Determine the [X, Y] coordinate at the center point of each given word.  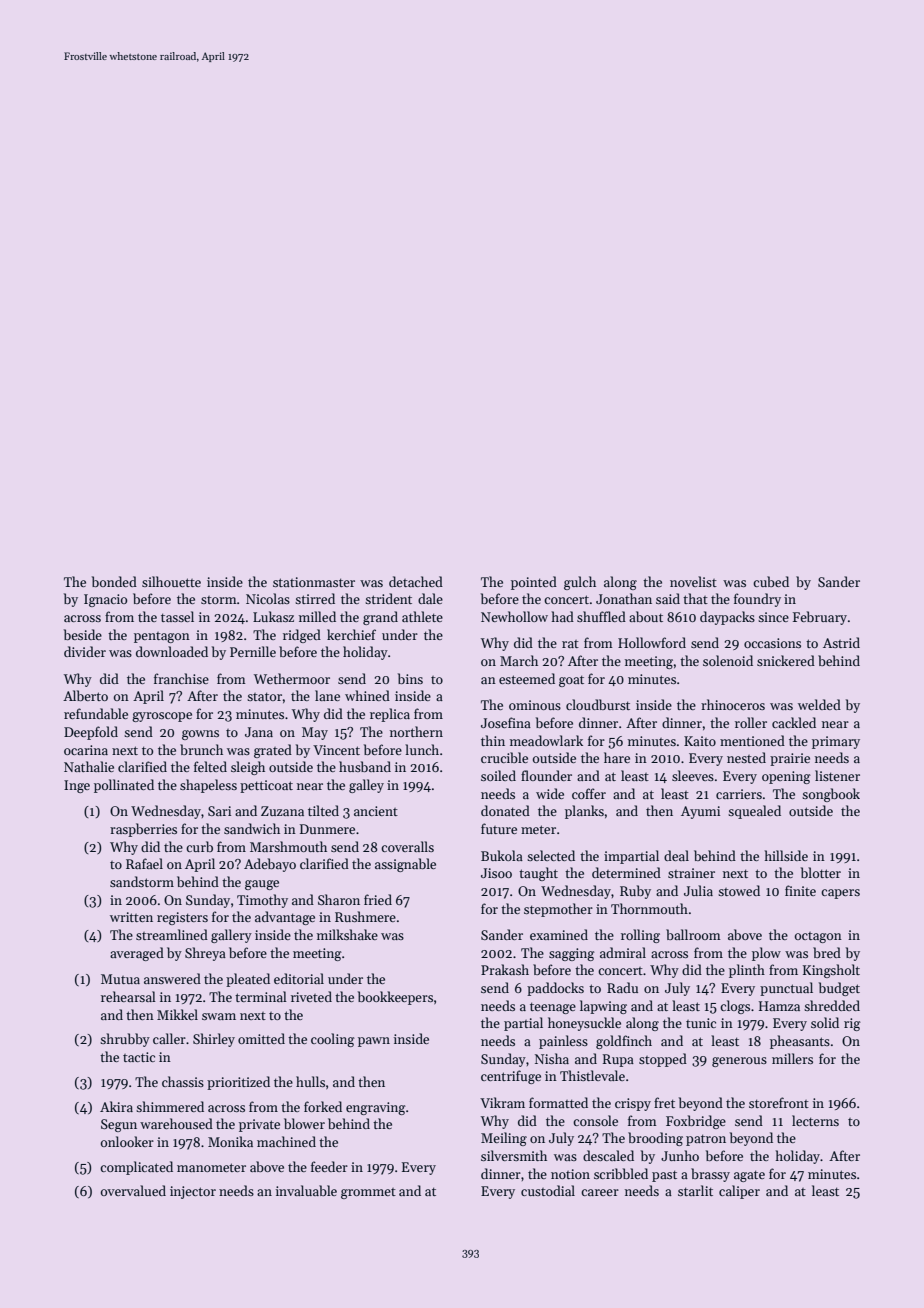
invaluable [306, 1190]
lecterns [815, 1120]
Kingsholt [831, 971]
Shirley [214, 1040]
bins [410, 678]
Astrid [841, 642]
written [131, 917]
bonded [114, 581]
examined [559, 934]
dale [430, 598]
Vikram [502, 1102]
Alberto [85, 695]
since [773, 617]
